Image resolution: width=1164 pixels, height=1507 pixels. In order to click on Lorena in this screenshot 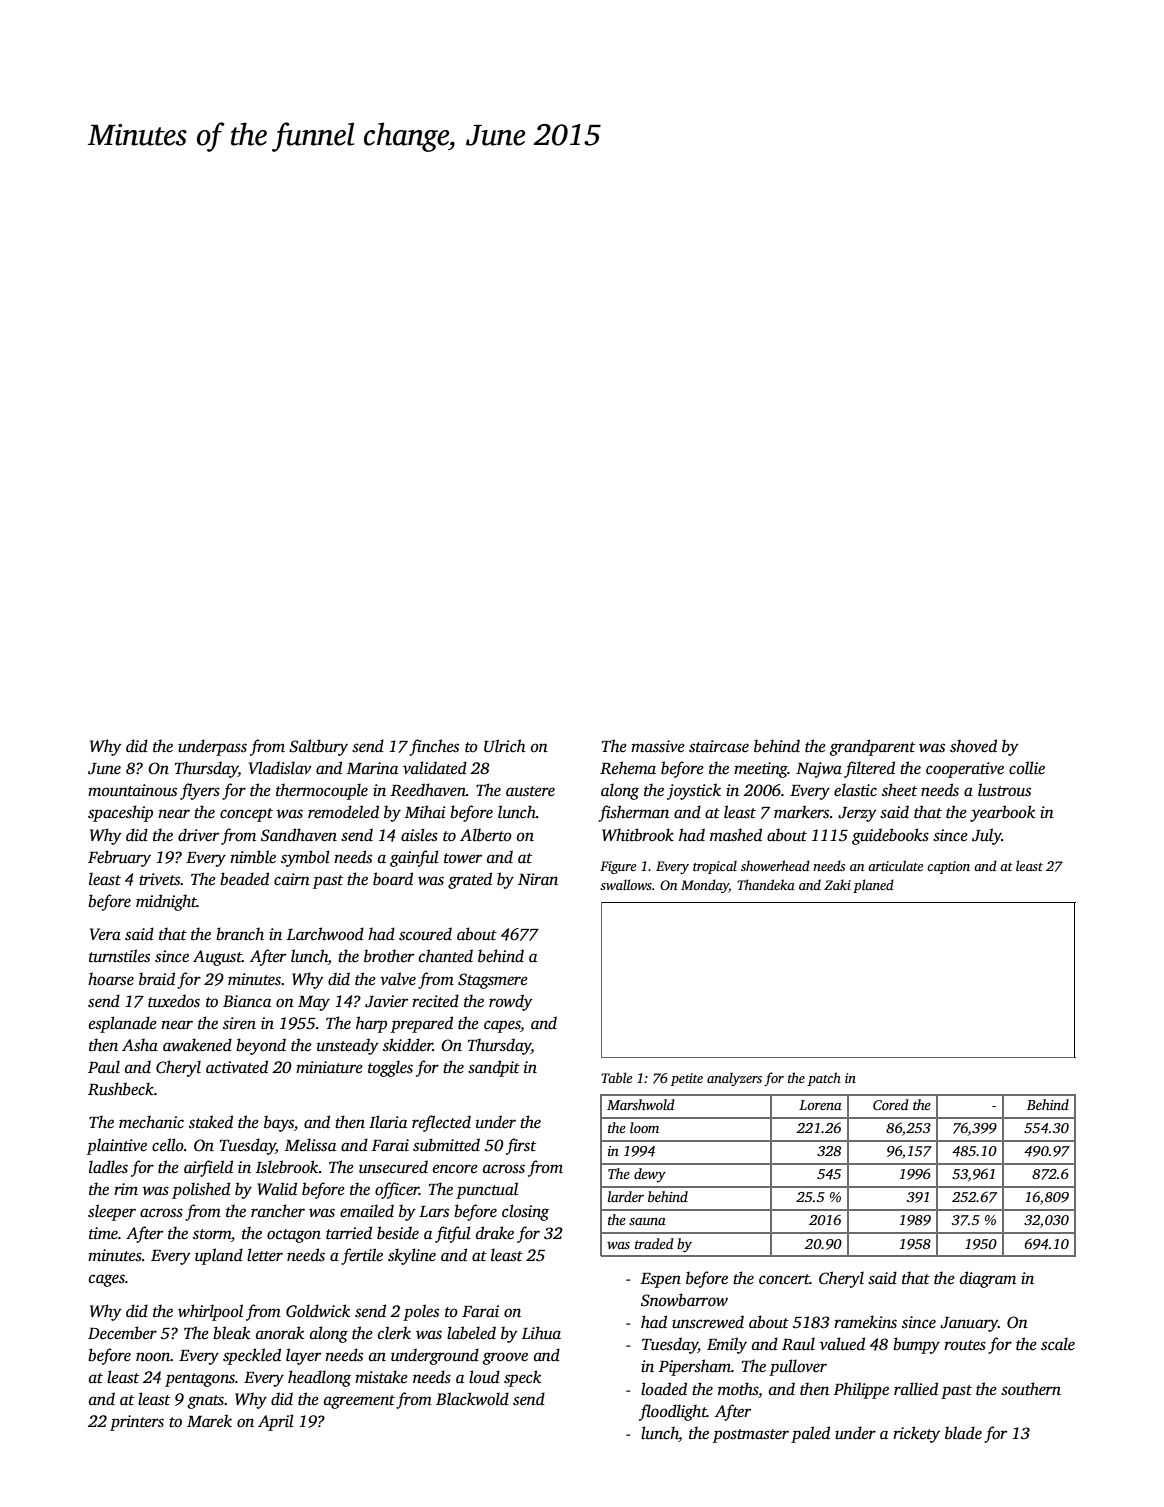, I will do `click(820, 1105)`.
